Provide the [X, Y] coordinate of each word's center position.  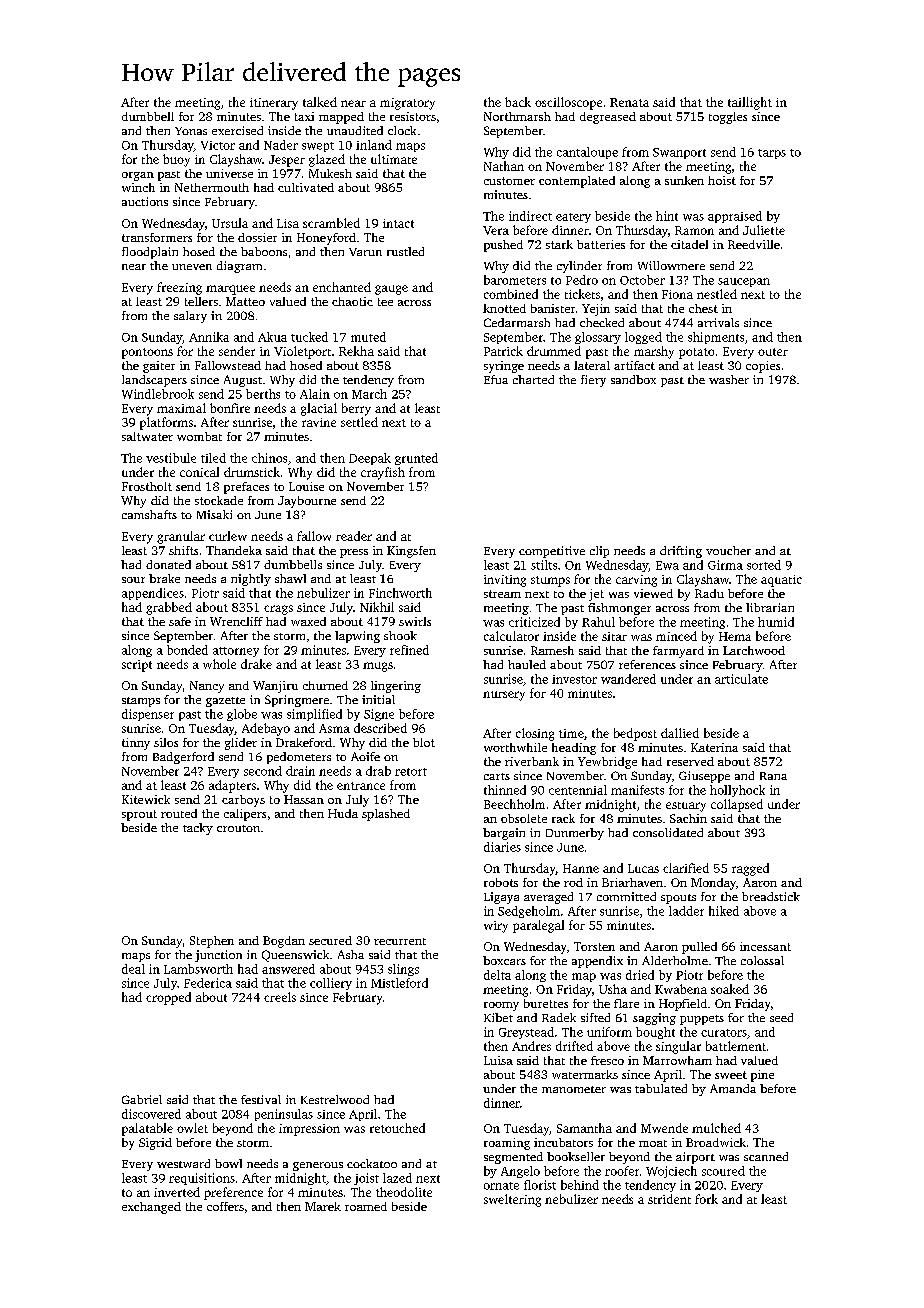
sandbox [633, 379]
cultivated [306, 187]
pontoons [147, 353]
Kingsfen [411, 552]
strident [669, 1199]
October [642, 280]
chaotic [352, 301]
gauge [391, 290]
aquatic [781, 581]
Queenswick [295, 956]
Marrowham [677, 1060]
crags [278, 610]
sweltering [512, 1200]
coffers [225, 1206]
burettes [546, 1003]
